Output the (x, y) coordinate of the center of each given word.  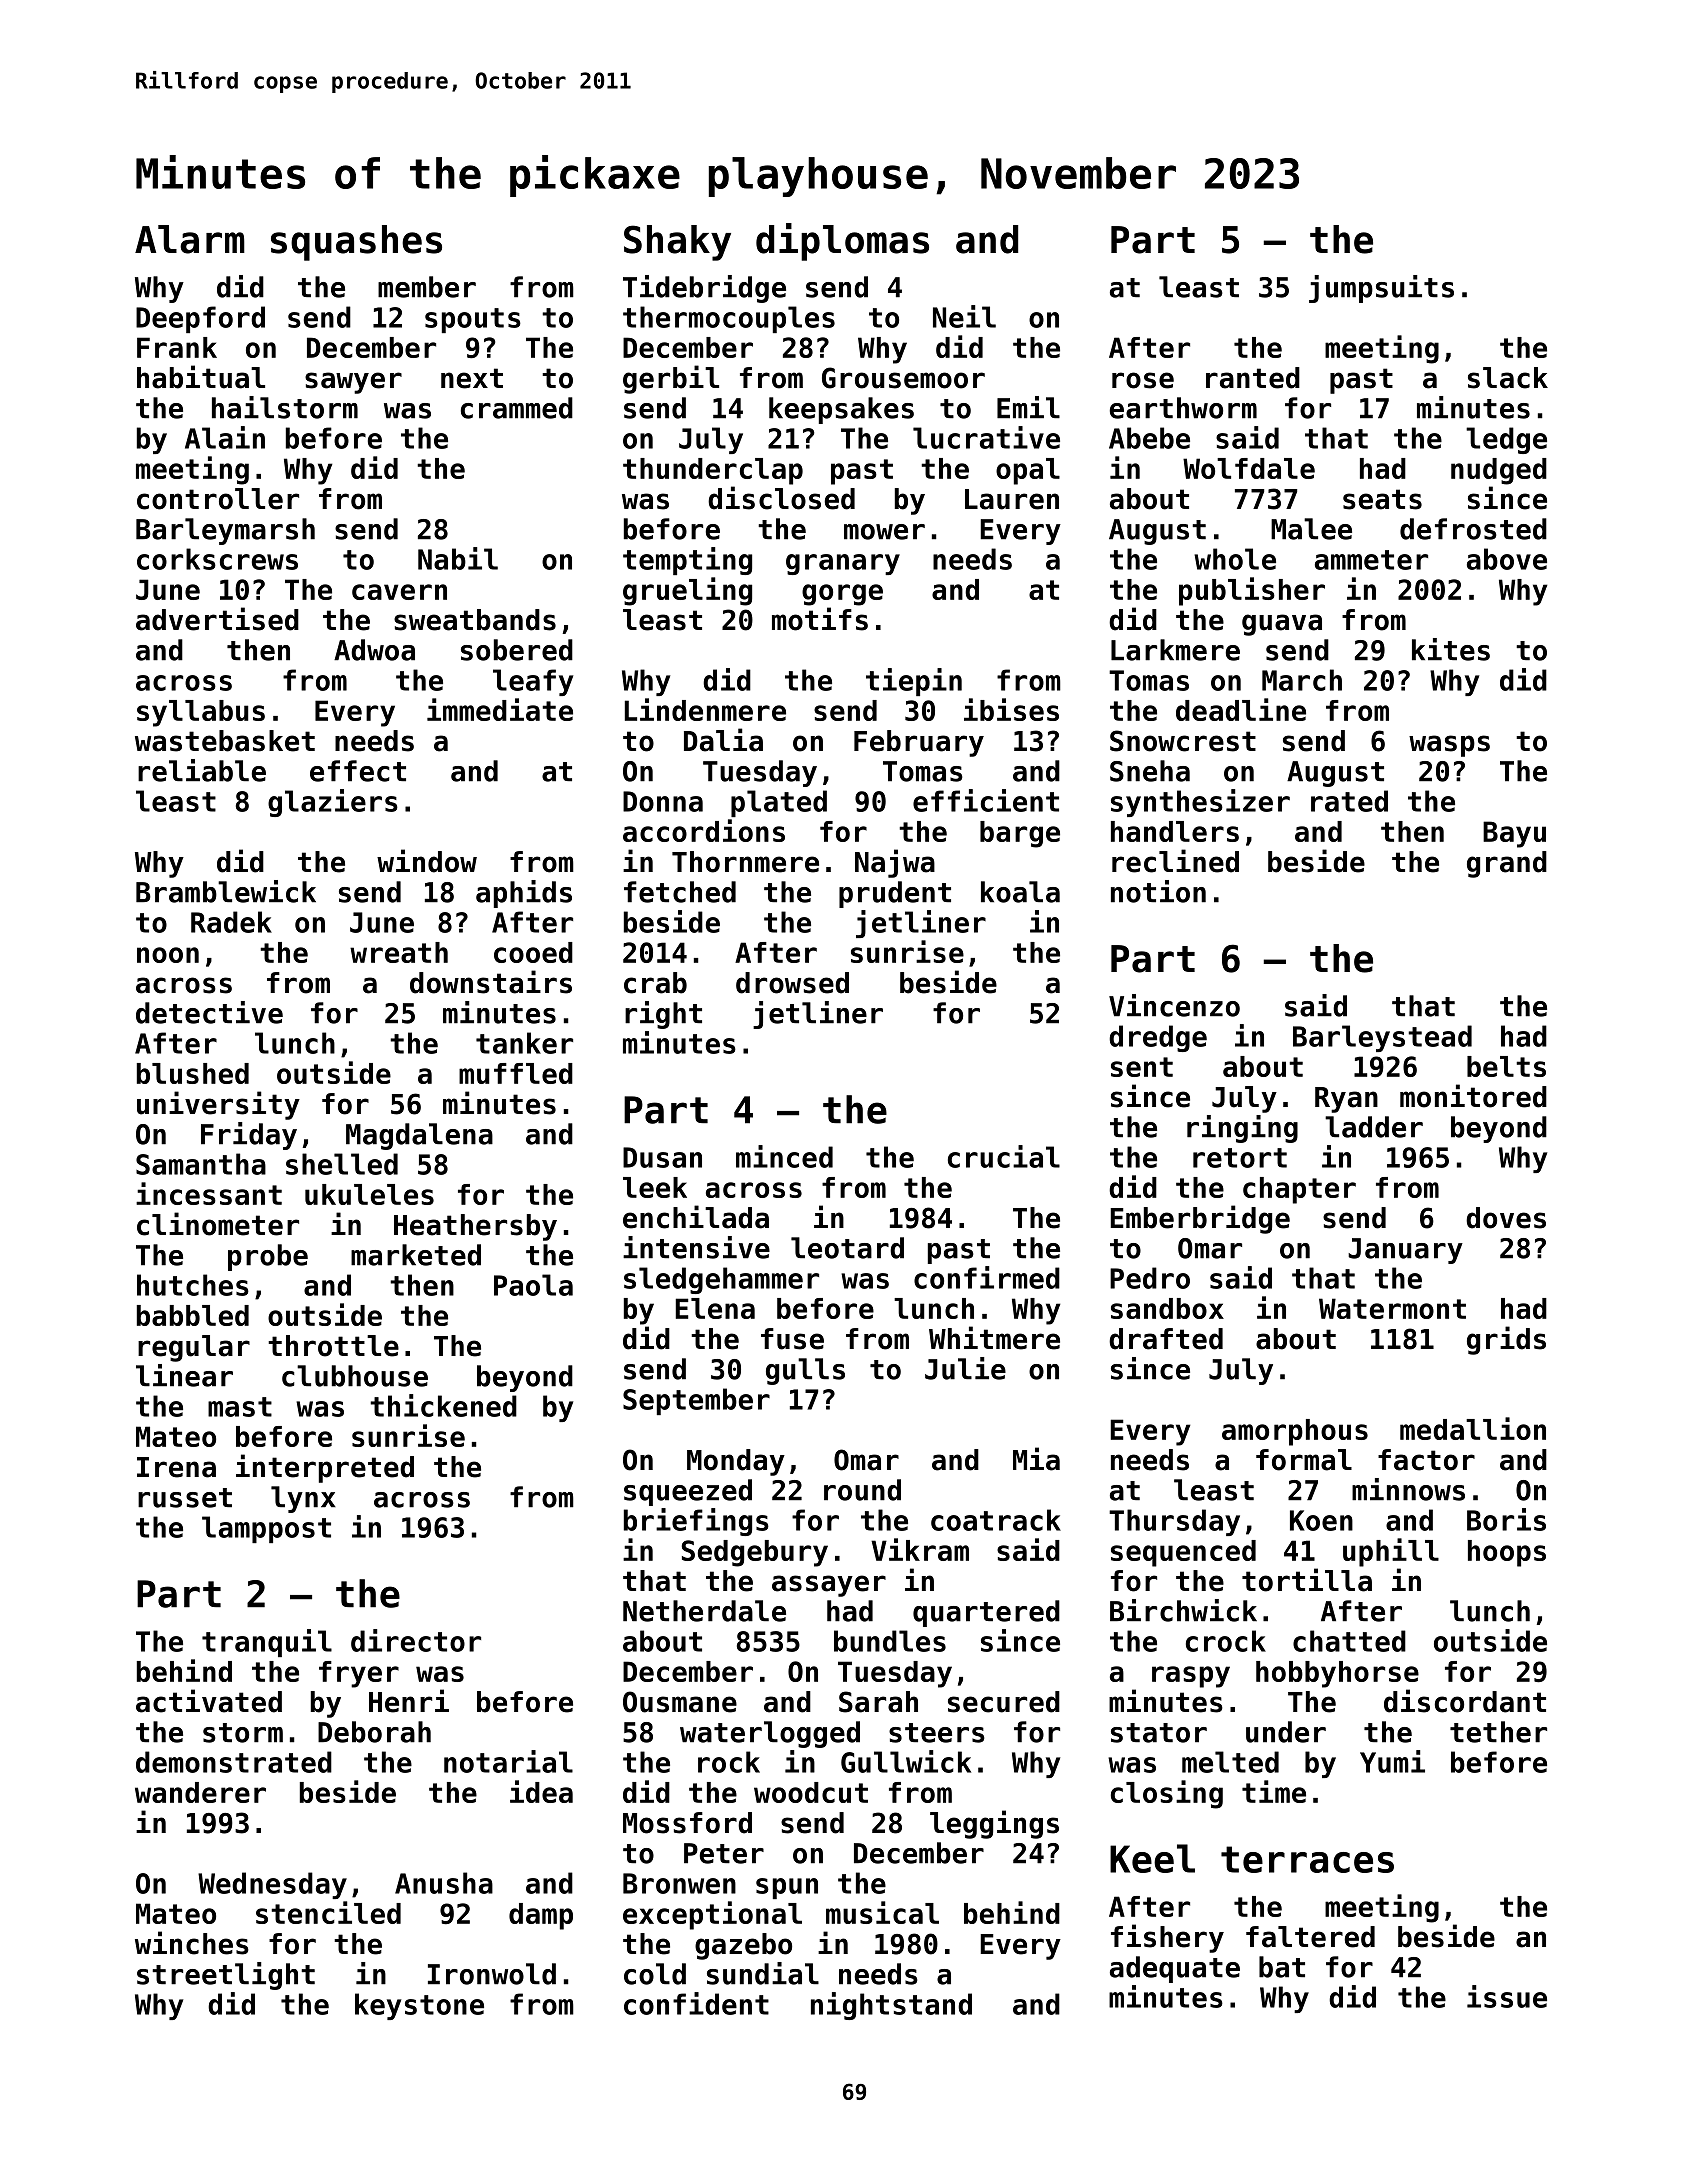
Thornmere (745, 862)
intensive (696, 1247)
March (1302, 680)
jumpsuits (1381, 289)
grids (1506, 1340)
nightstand (891, 2006)
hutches (193, 1285)
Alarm (190, 239)
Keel (1152, 1858)
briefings (696, 1522)
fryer (359, 1674)
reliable (202, 770)
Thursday (1174, 1522)
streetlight (226, 1976)
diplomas (842, 242)
